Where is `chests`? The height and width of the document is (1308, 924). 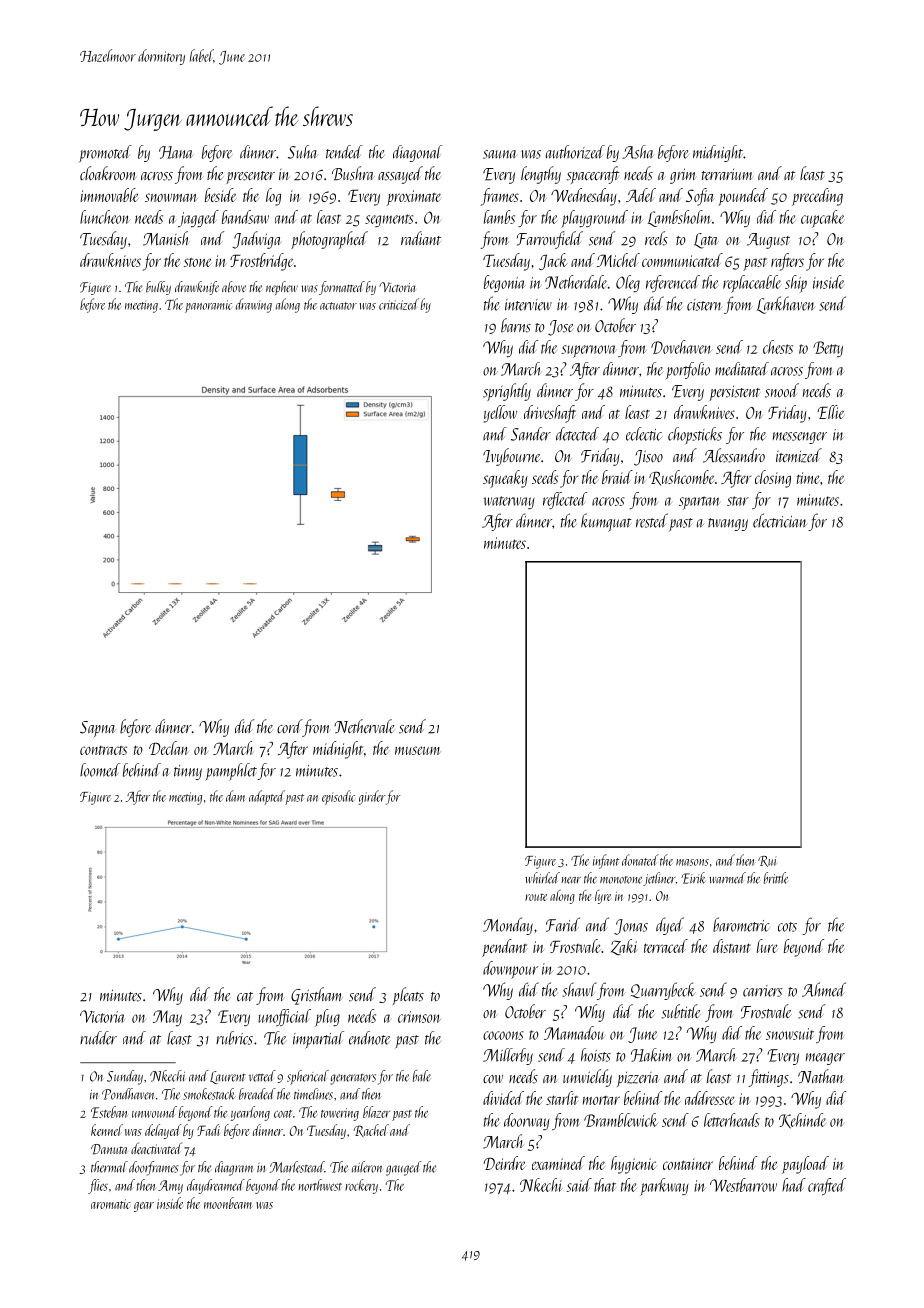
chests is located at coordinates (778, 347).
